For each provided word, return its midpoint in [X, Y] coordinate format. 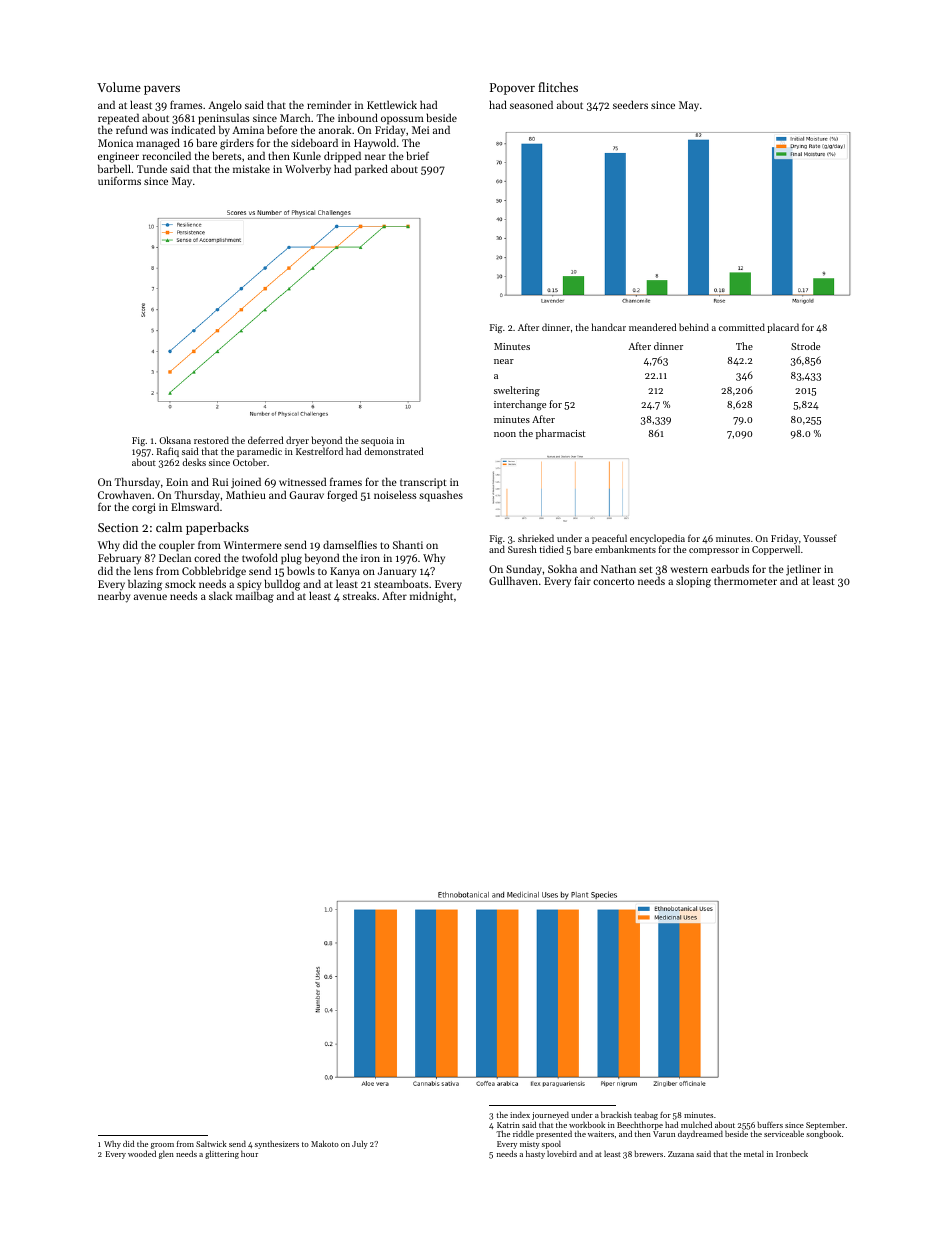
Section [118, 527]
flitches [558, 87]
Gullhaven [513, 581]
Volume [119, 87]
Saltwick [211, 1143]
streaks [360, 595]
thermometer [745, 580]
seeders [630, 104]
